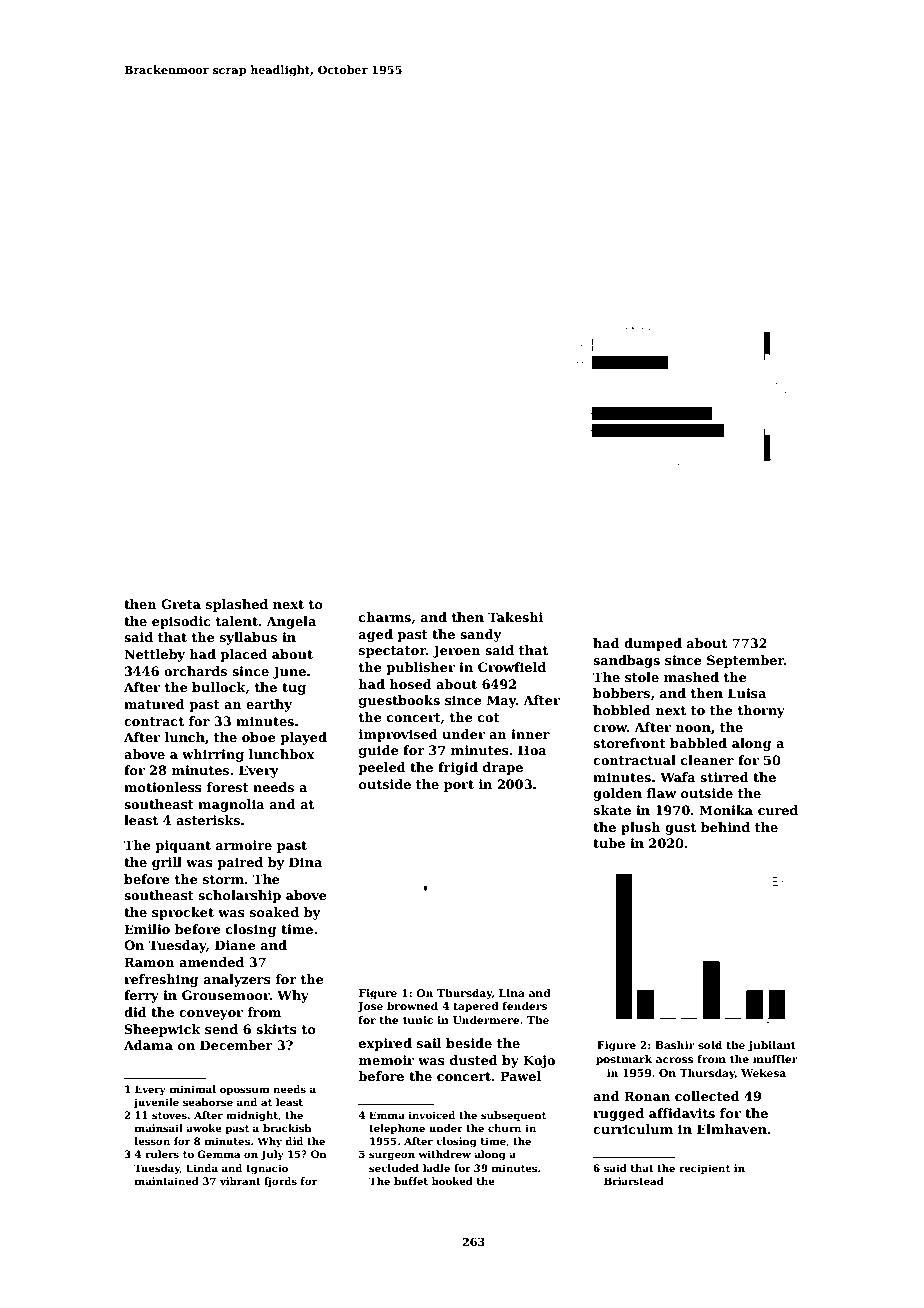  What do you see at coordinates (418, 1020) in the screenshot?
I see `tunic` at bounding box center [418, 1020].
